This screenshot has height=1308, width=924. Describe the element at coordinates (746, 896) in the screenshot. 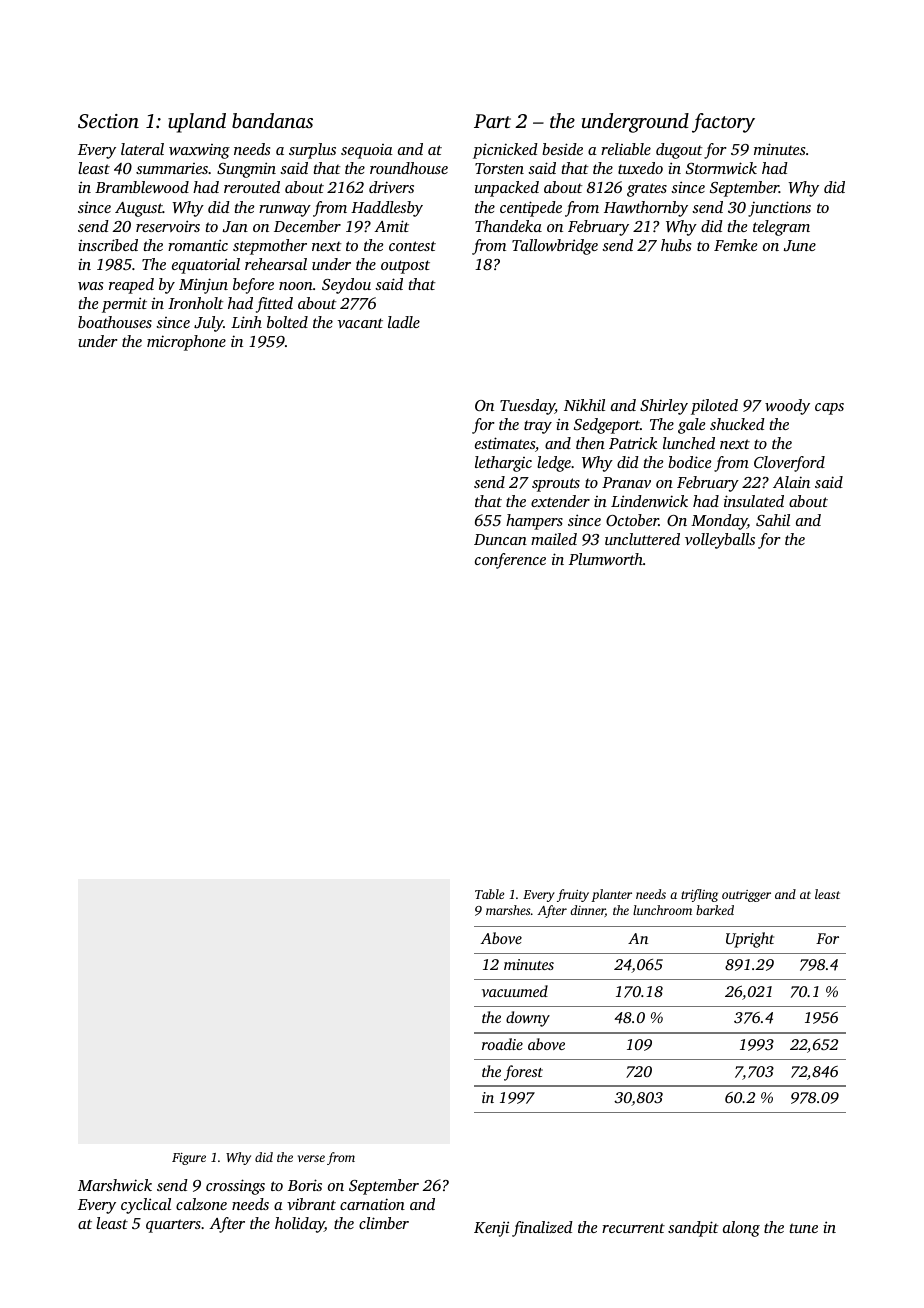

I see `outrigger` at that location.
